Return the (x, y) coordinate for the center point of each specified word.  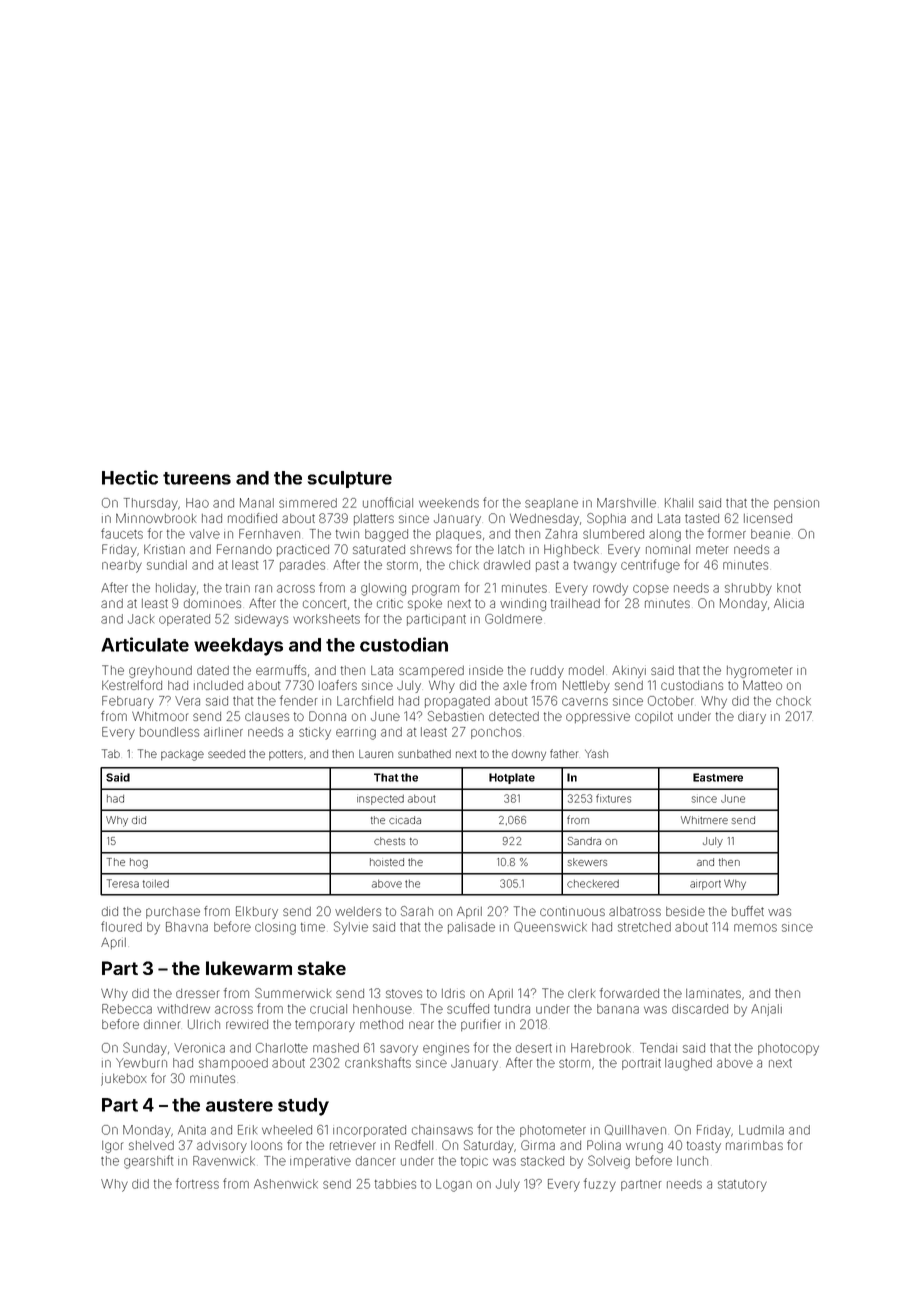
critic (390, 603)
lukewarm (249, 968)
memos (755, 928)
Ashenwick (286, 1184)
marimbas (754, 1145)
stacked (542, 1161)
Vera (187, 701)
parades (302, 566)
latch (511, 549)
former (727, 533)
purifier (481, 1025)
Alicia (789, 603)
